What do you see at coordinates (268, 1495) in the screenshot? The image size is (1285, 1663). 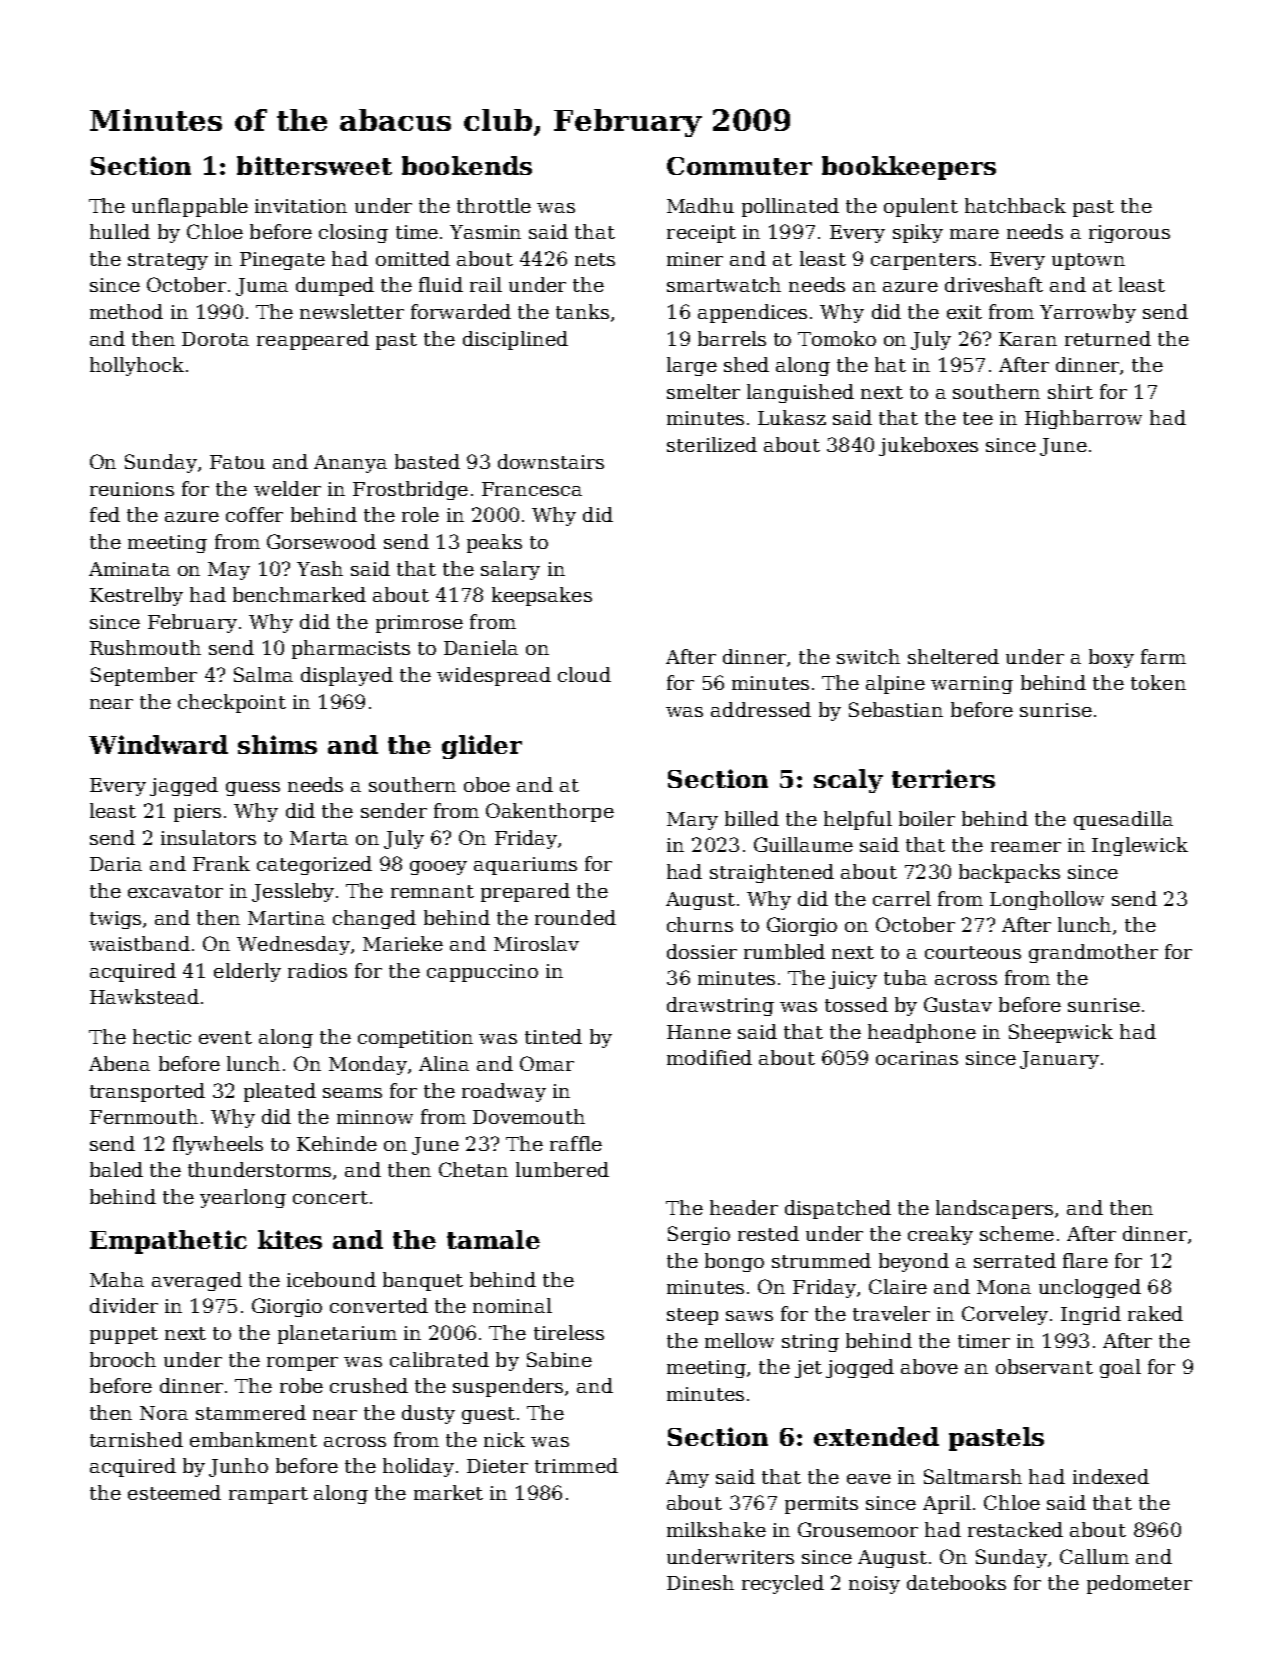 I see `rampart` at bounding box center [268, 1495].
